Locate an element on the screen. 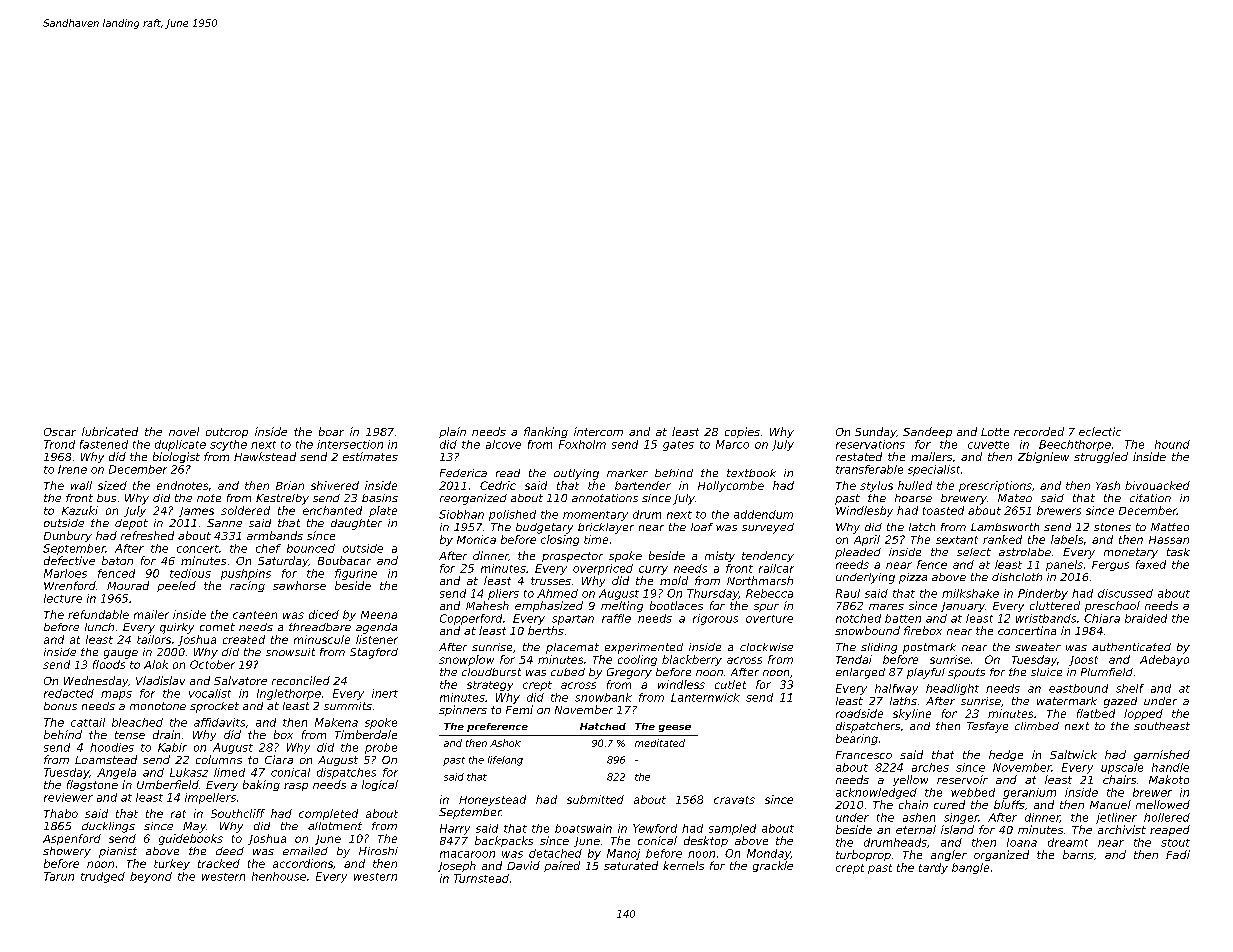 Image resolution: width=1233 pixels, height=952 pixels. wall is located at coordinates (81, 485).
